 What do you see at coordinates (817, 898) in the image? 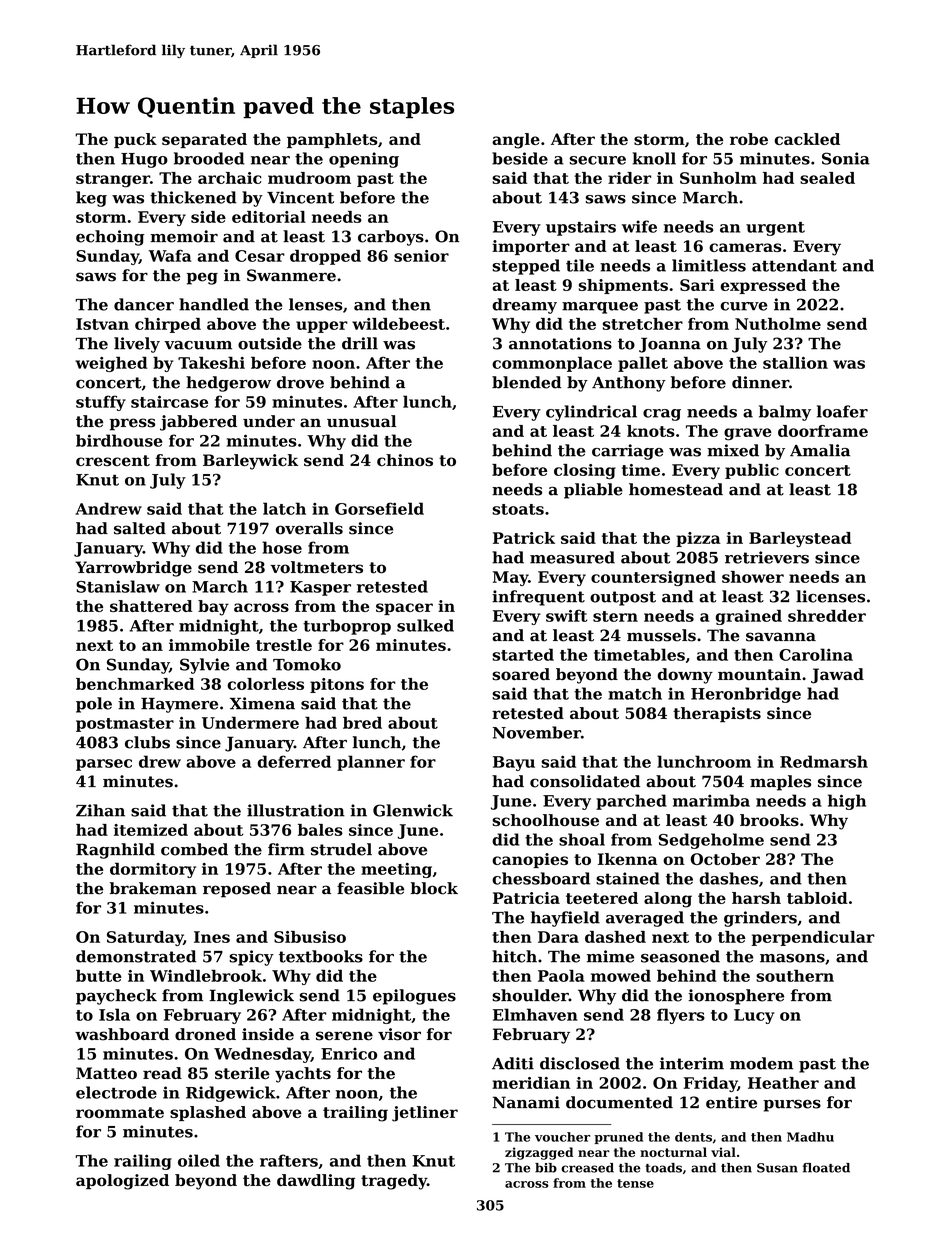
I see `tabloid` at bounding box center [817, 898].
